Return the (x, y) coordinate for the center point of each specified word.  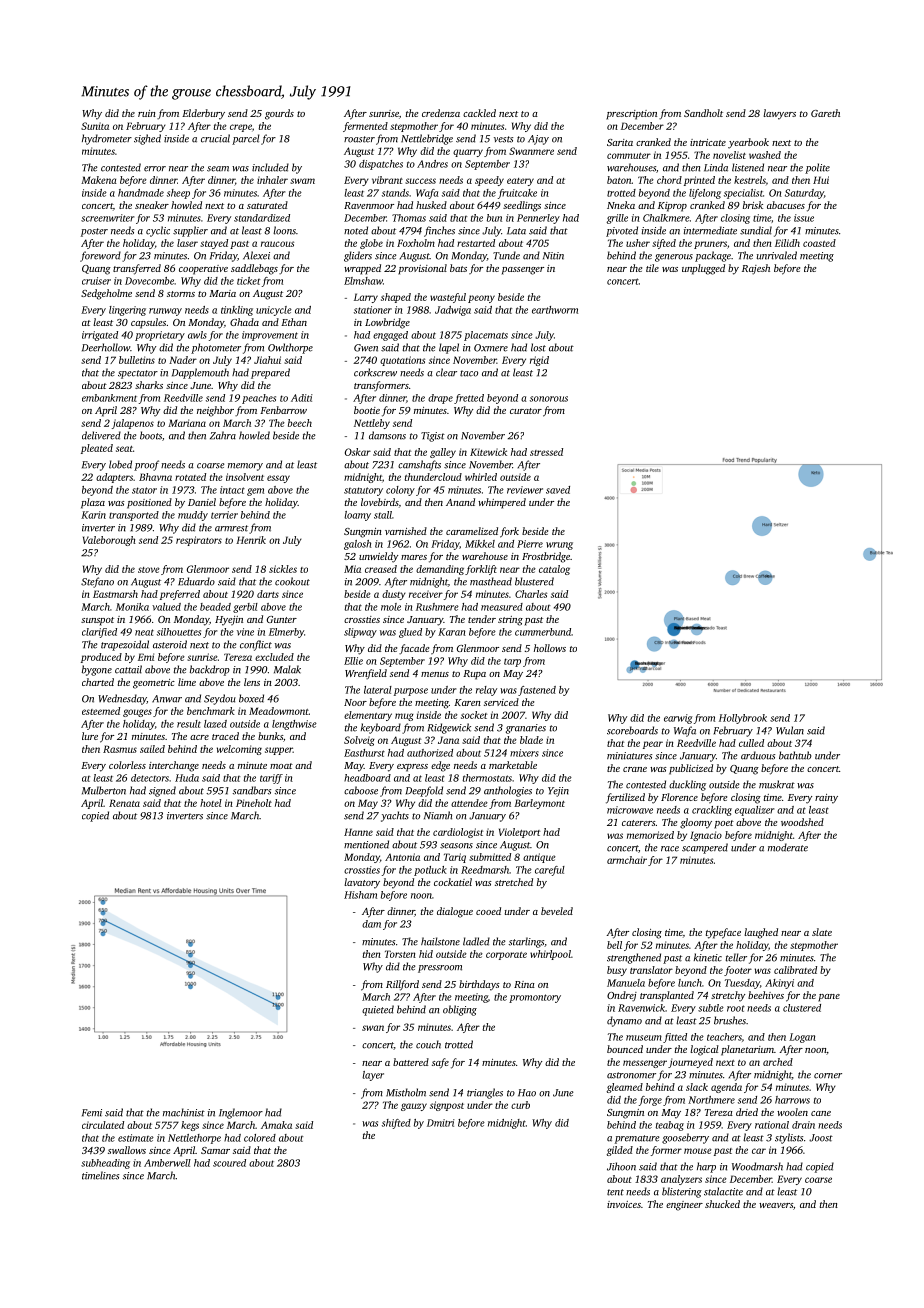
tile (652, 268)
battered (411, 1062)
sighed (147, 139)
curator (526, 411)
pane (829, 998)
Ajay (538, 140)
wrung (559, 546)
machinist (184, 1112)
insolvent (245, 477)
